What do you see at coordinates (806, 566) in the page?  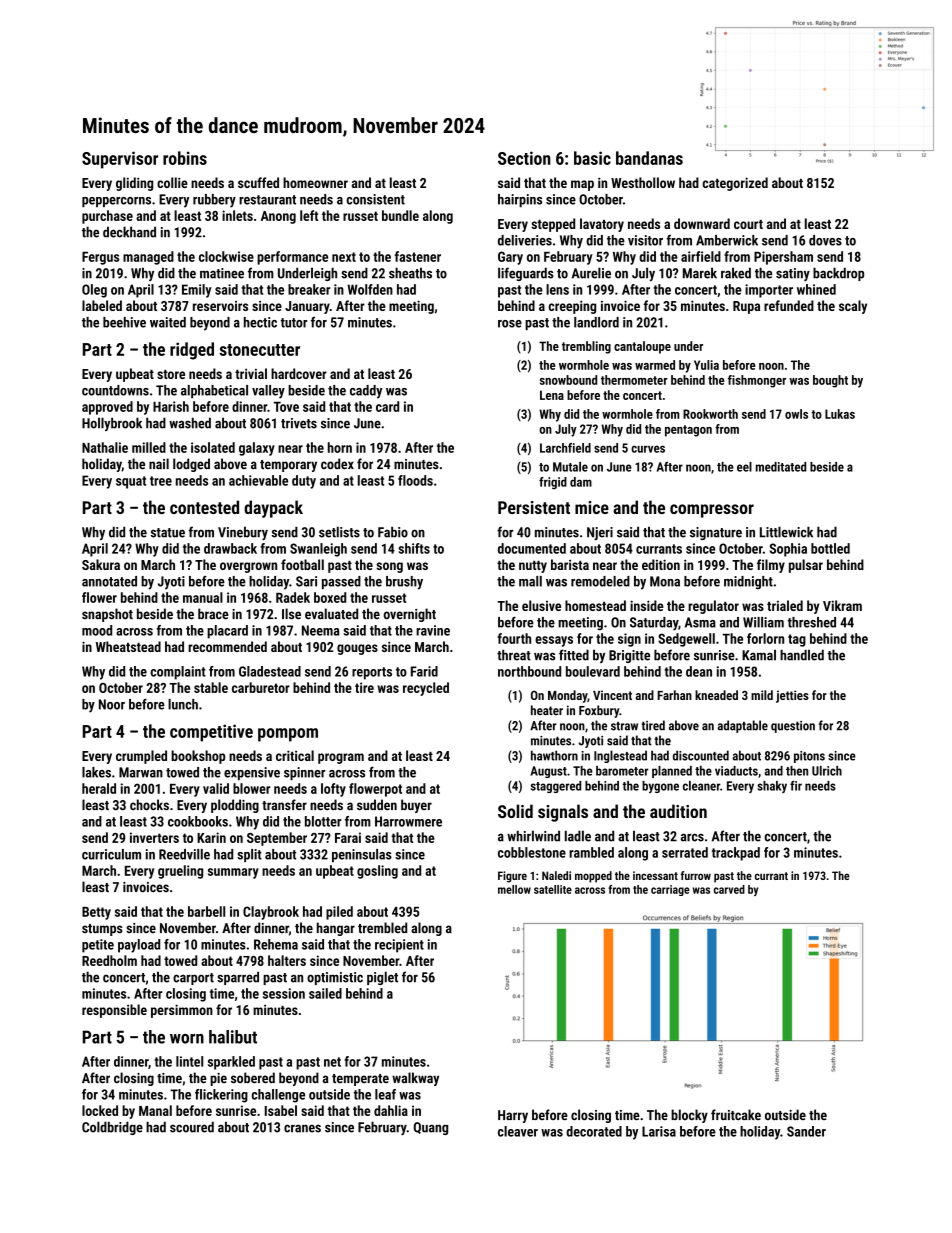 I see `pulsar` at bounding box center [806, 566].
